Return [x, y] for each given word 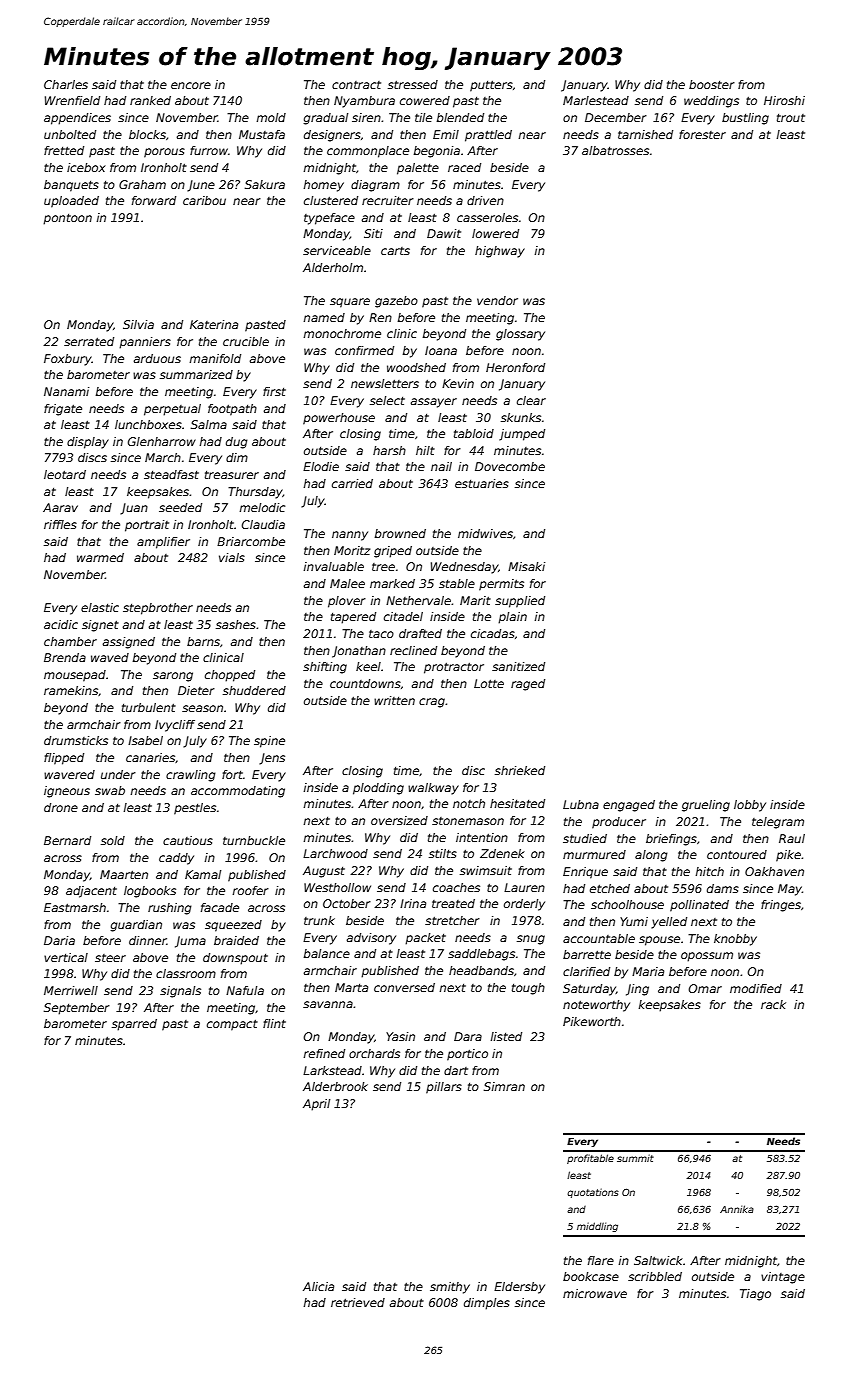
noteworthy [596, 1006]
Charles [66, 84]
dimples [487, 1304]
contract [356, 85]
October [347, 903]
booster [712, 84]
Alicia [318, 1286]
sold [113, 840]
